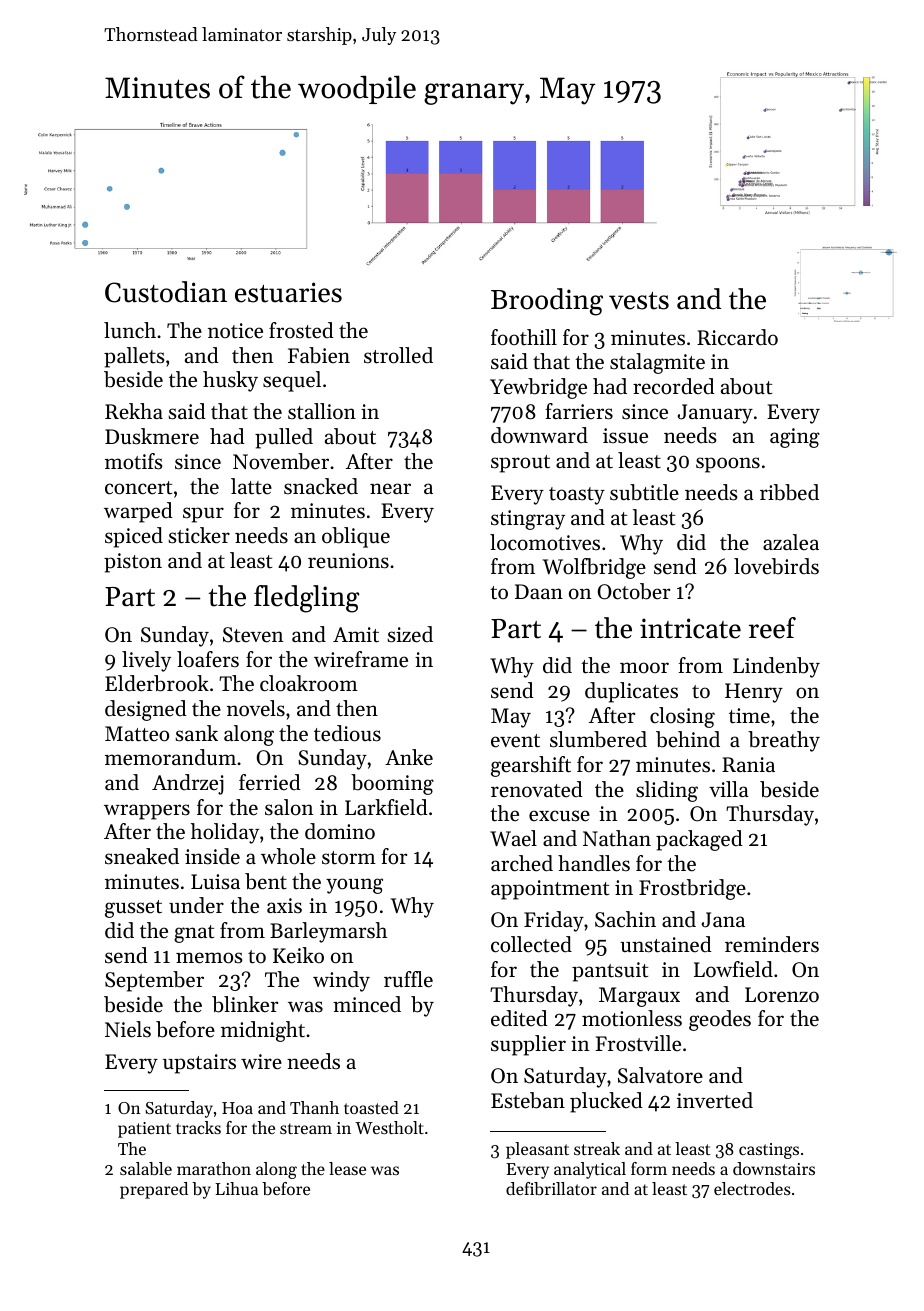 The height and width of the screenshot is (1311, 924). I want to click on breathy, so click(784, 741).
